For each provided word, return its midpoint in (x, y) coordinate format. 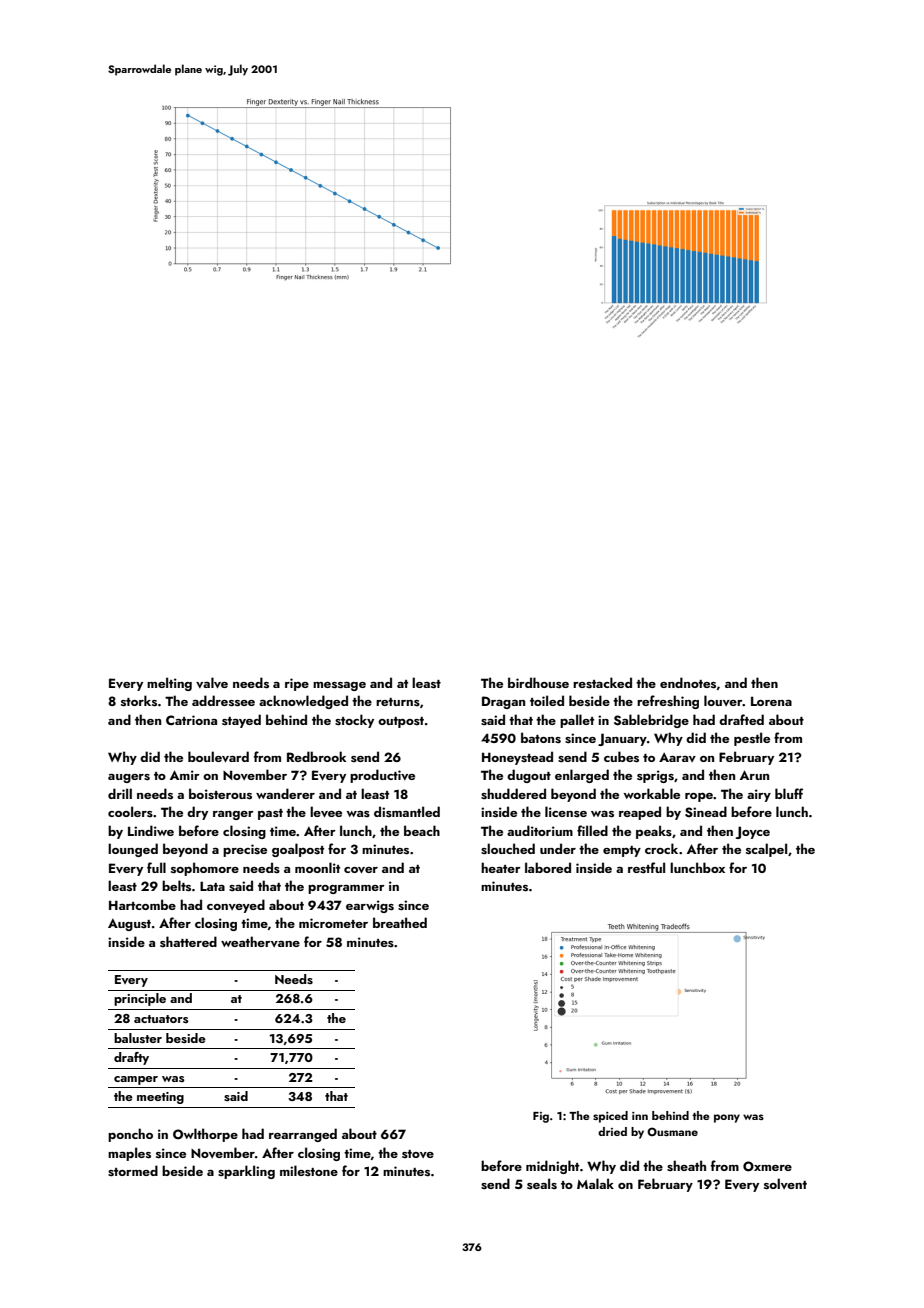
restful (646, 868)
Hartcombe (142, 904)
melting (169, 684)
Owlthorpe (205, 1135)
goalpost (298, 850)
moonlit (317, 867)
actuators (161, 1019)
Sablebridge (651, 721)
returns (398, 702)
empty (622, 851)
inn (640, 1116)
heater (501, 867)
